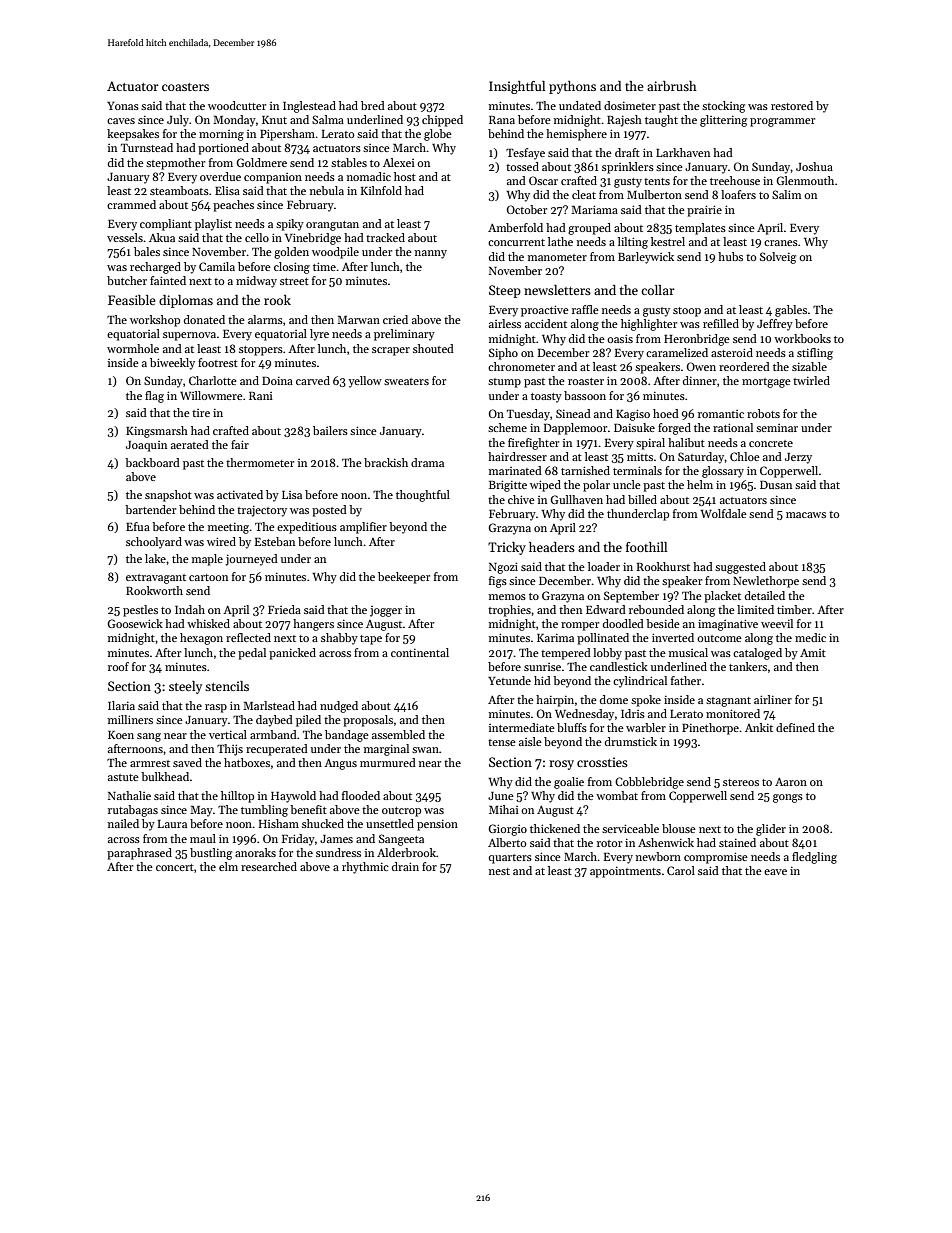 This screenshot has width=952, height=1233. What do you see at coordinates (294, 281) in the screenshot?
I see `street` at bounding box center [294, 281].
